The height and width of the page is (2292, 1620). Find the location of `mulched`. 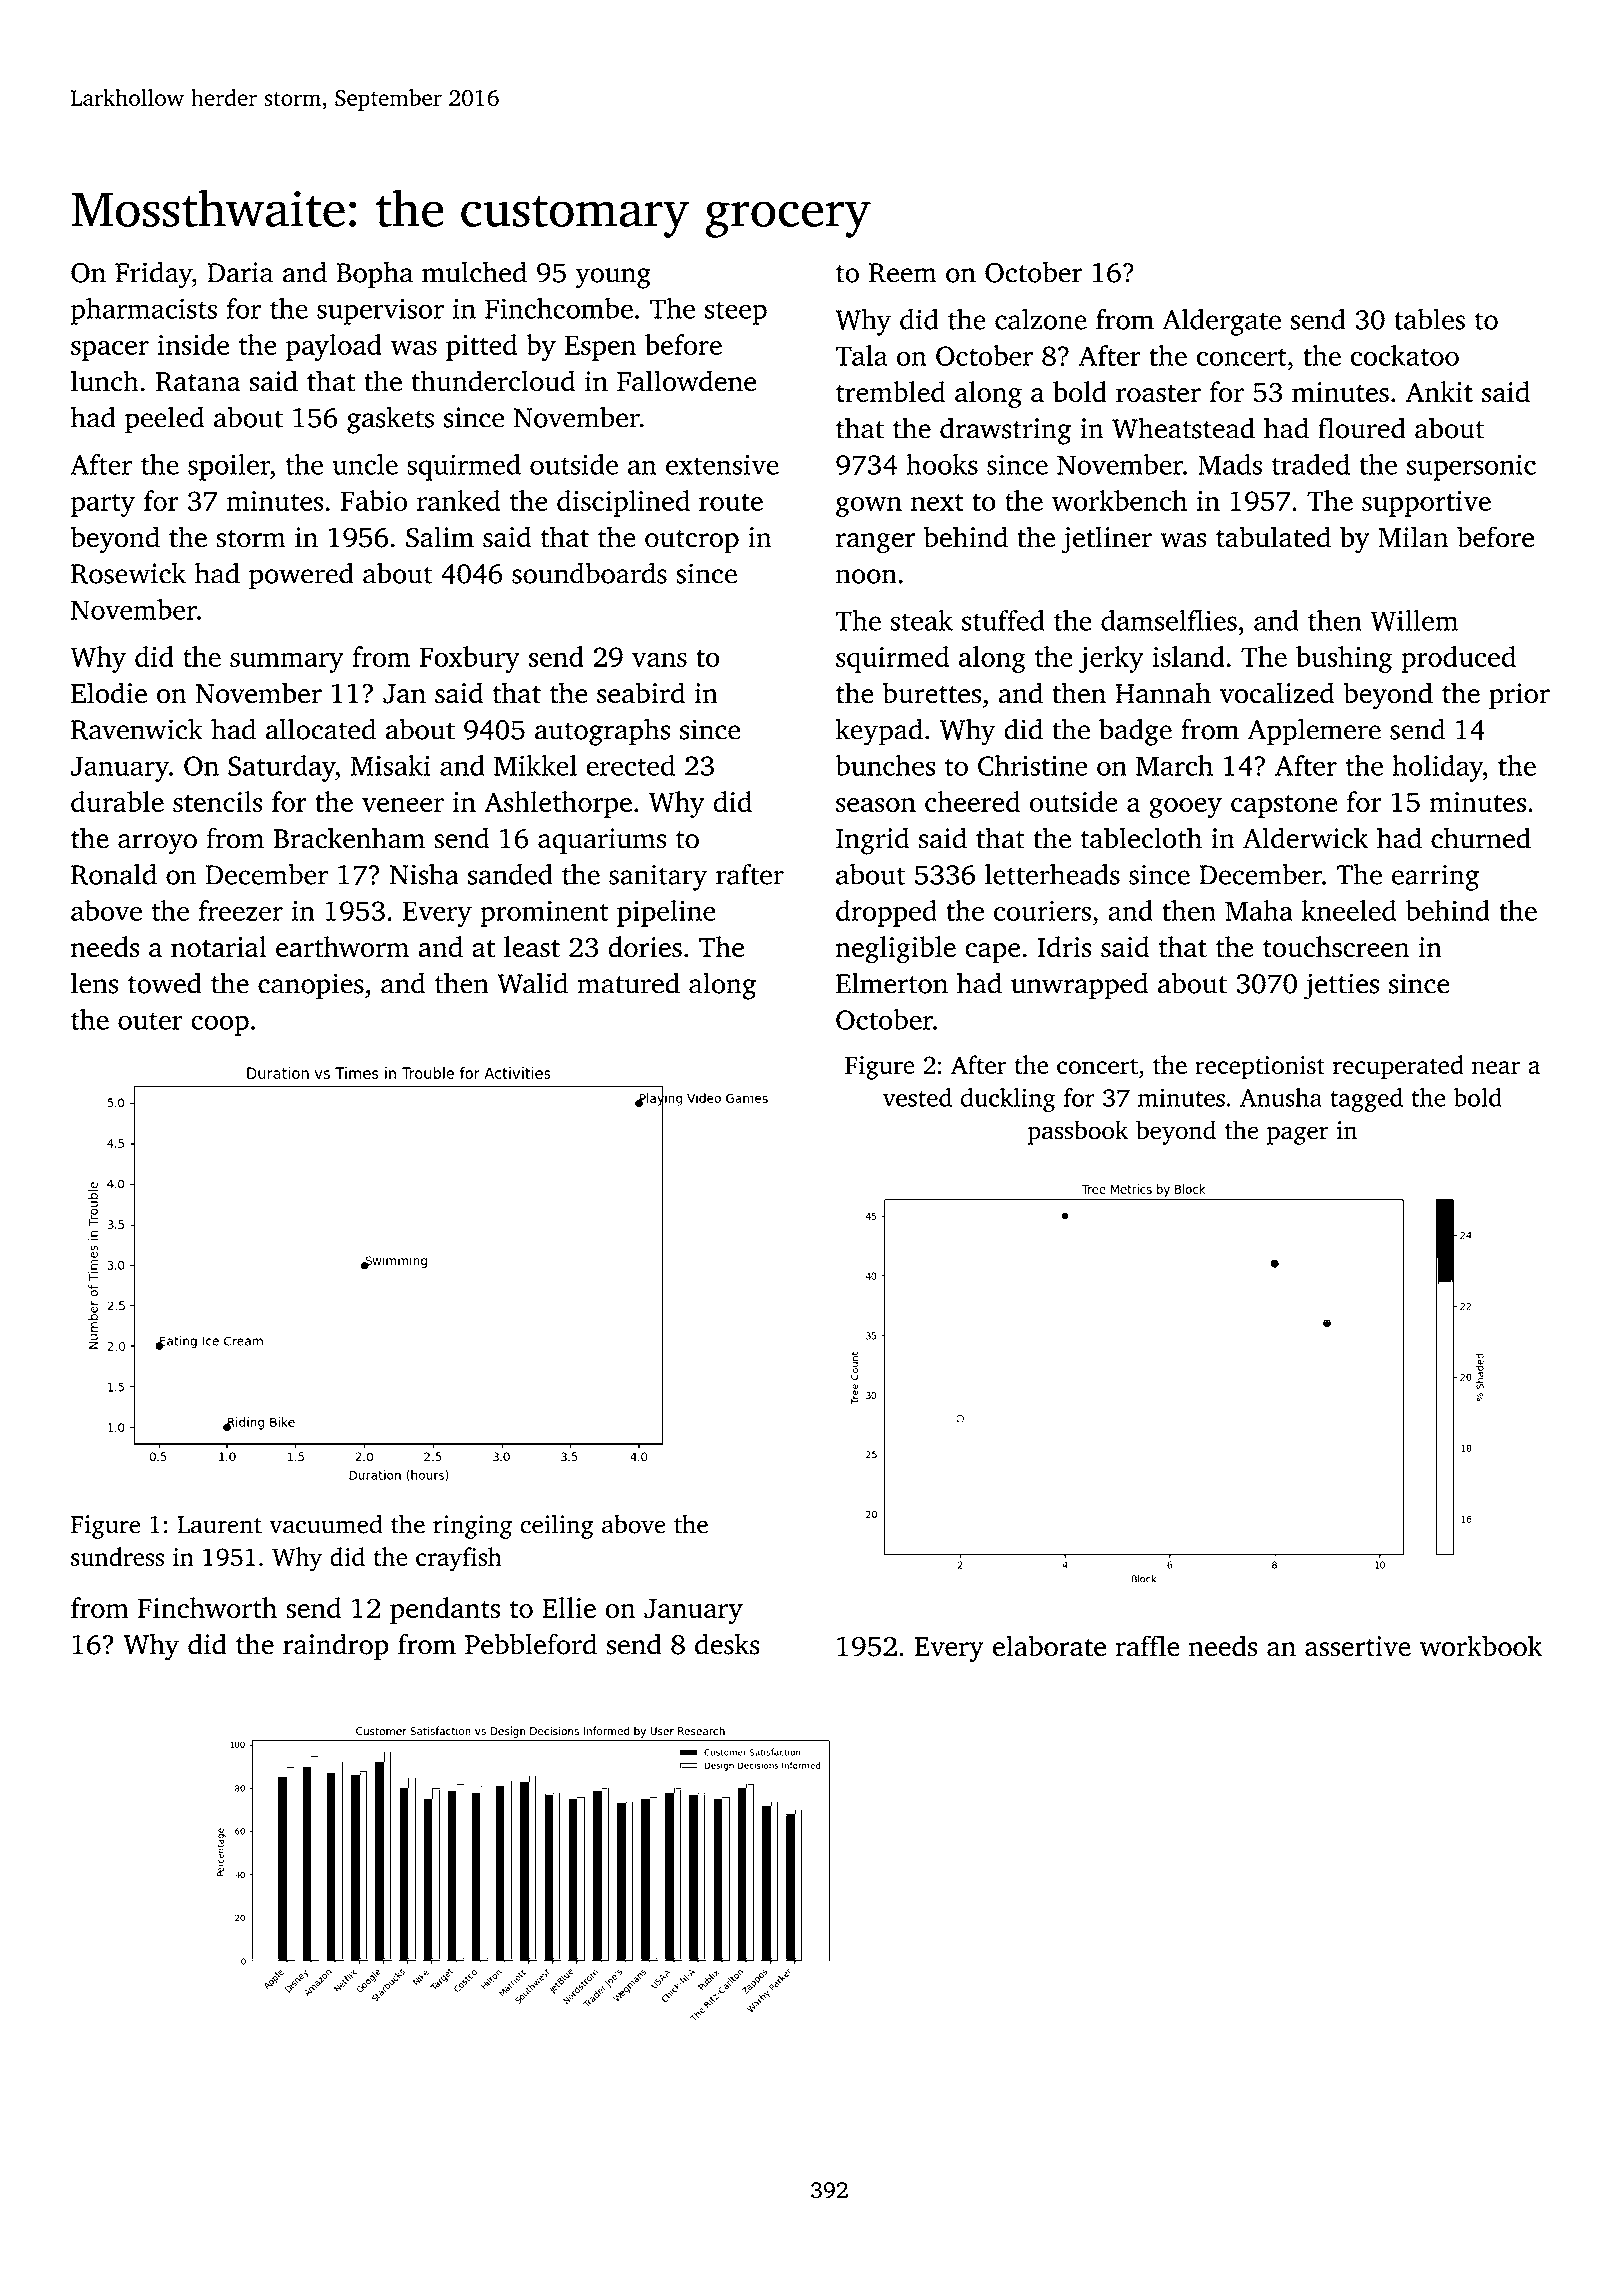

mulched is located at coordinates (474, 272).
